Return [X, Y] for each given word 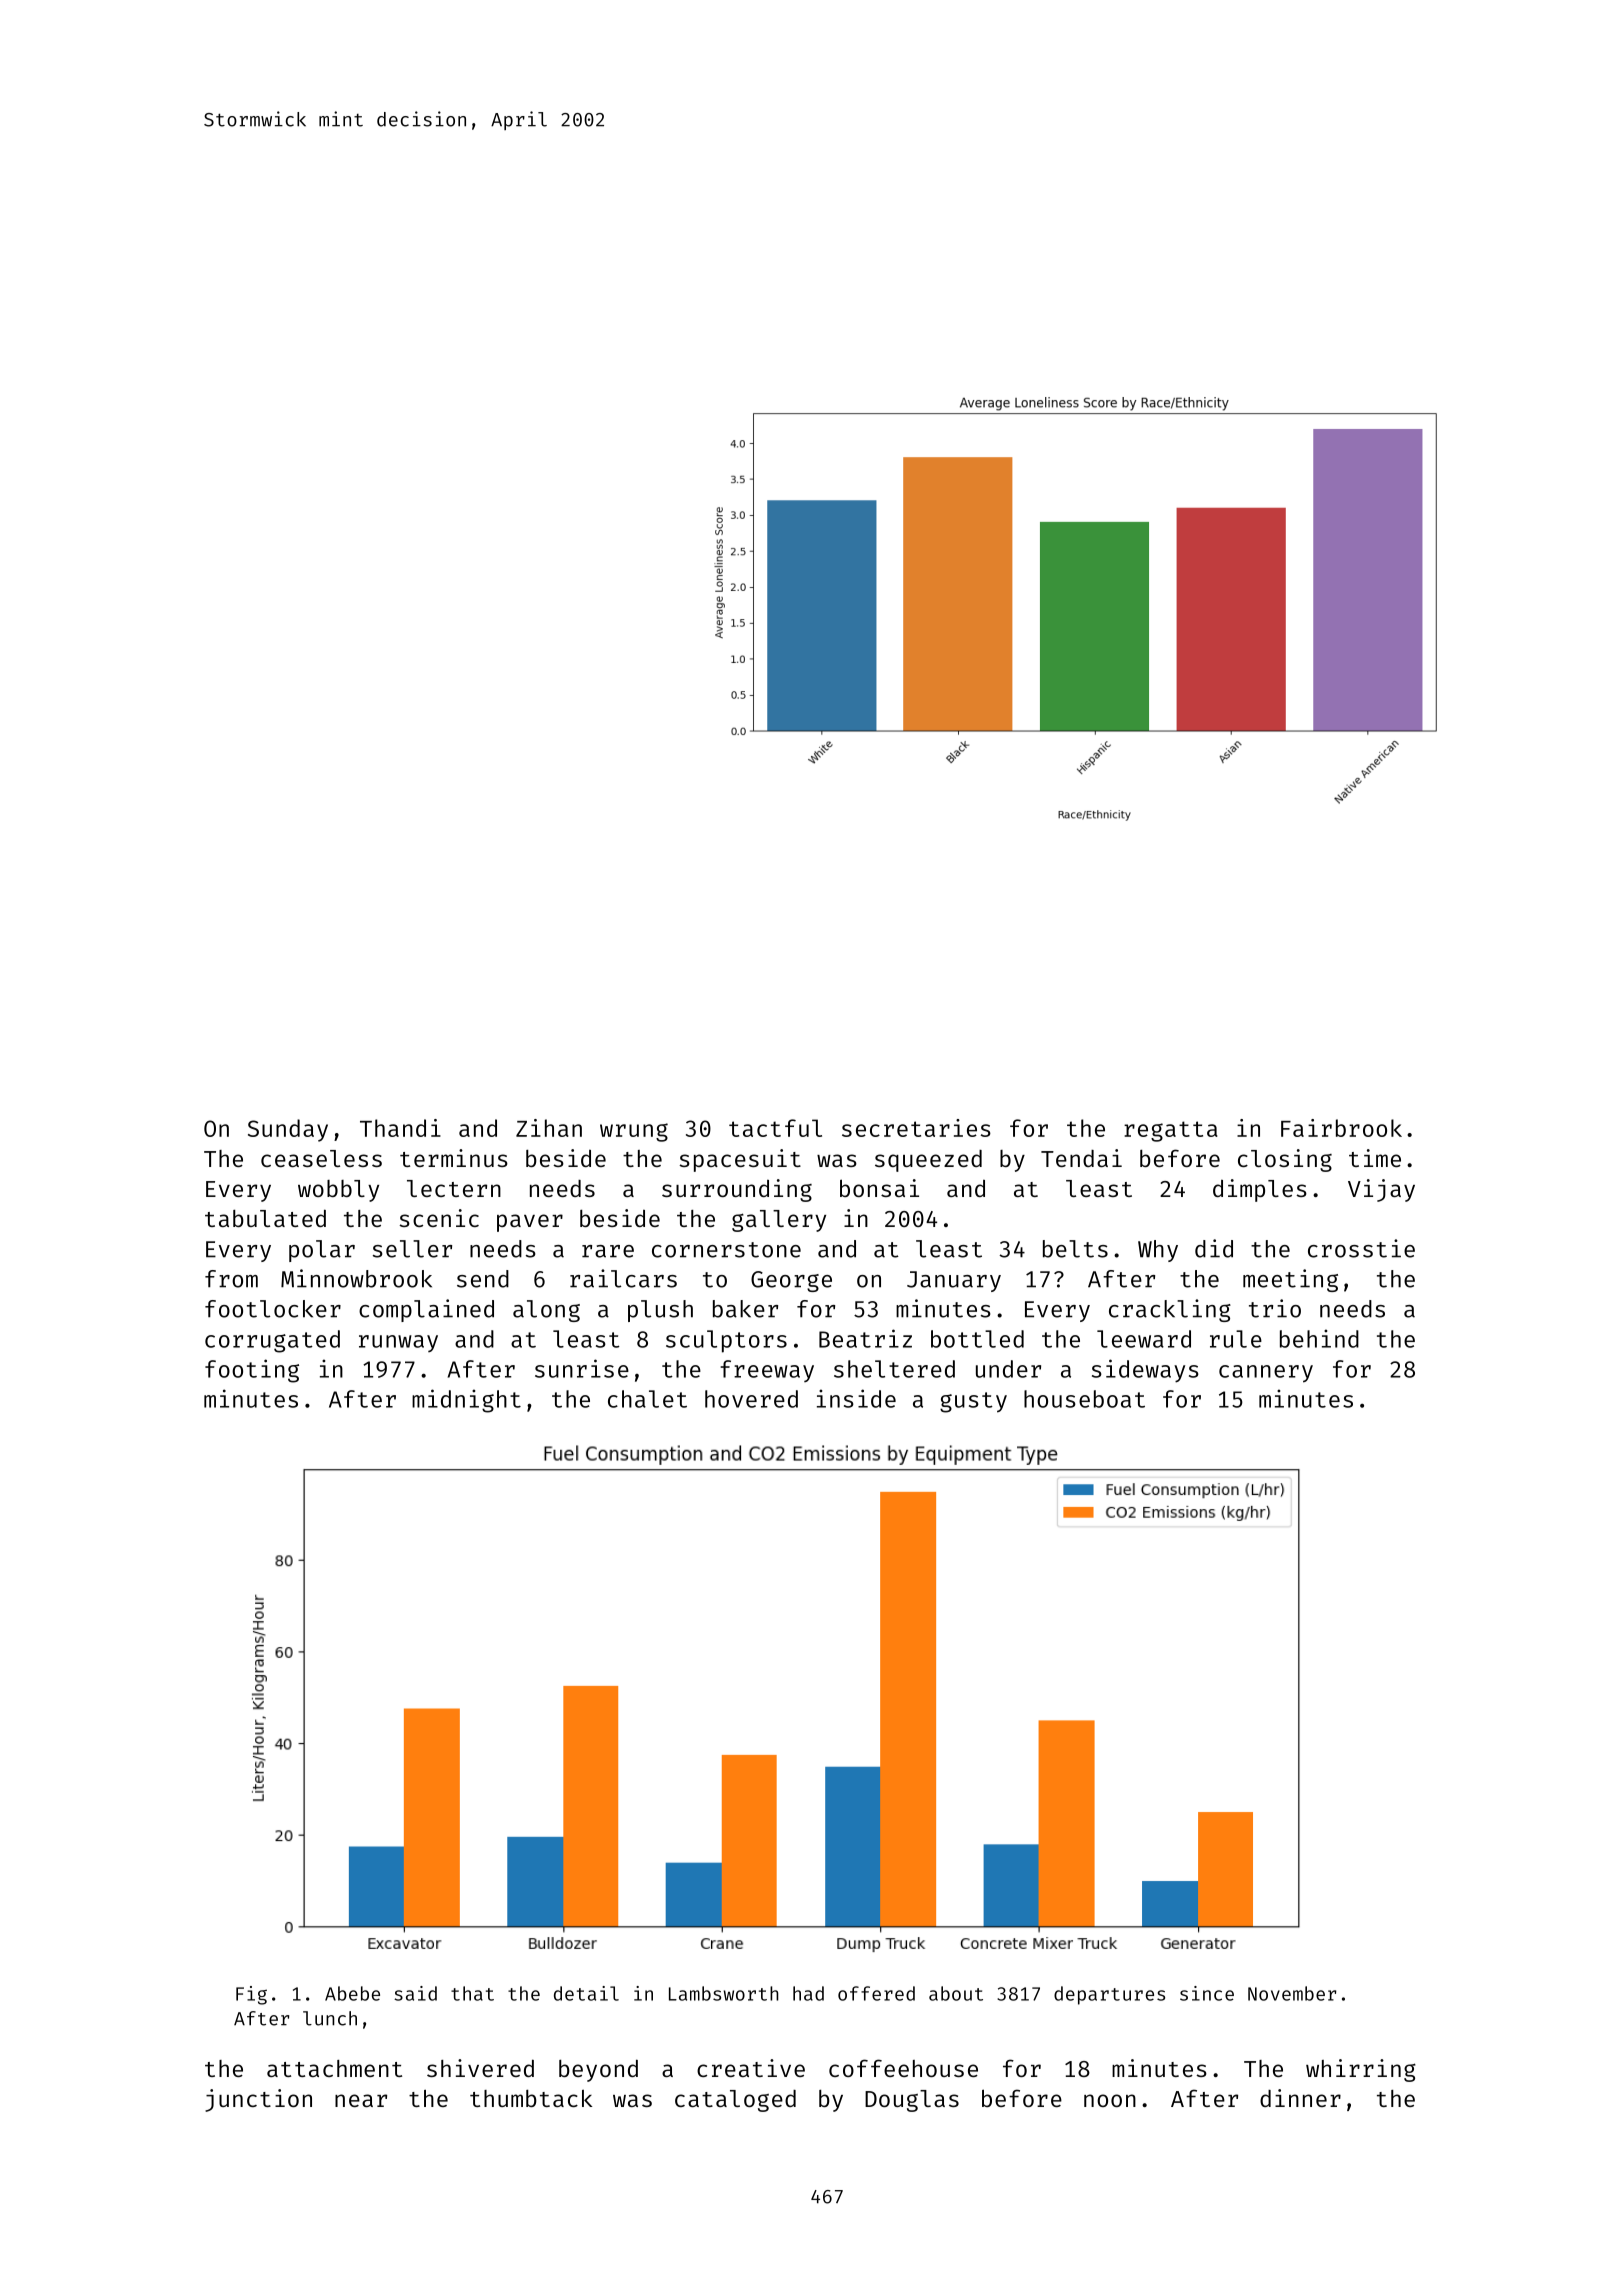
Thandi [400, 1128]
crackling [1170, 1310]
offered [876, 1993]
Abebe [352, 1993]
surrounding [737, 1190]
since [1207, 1993]
